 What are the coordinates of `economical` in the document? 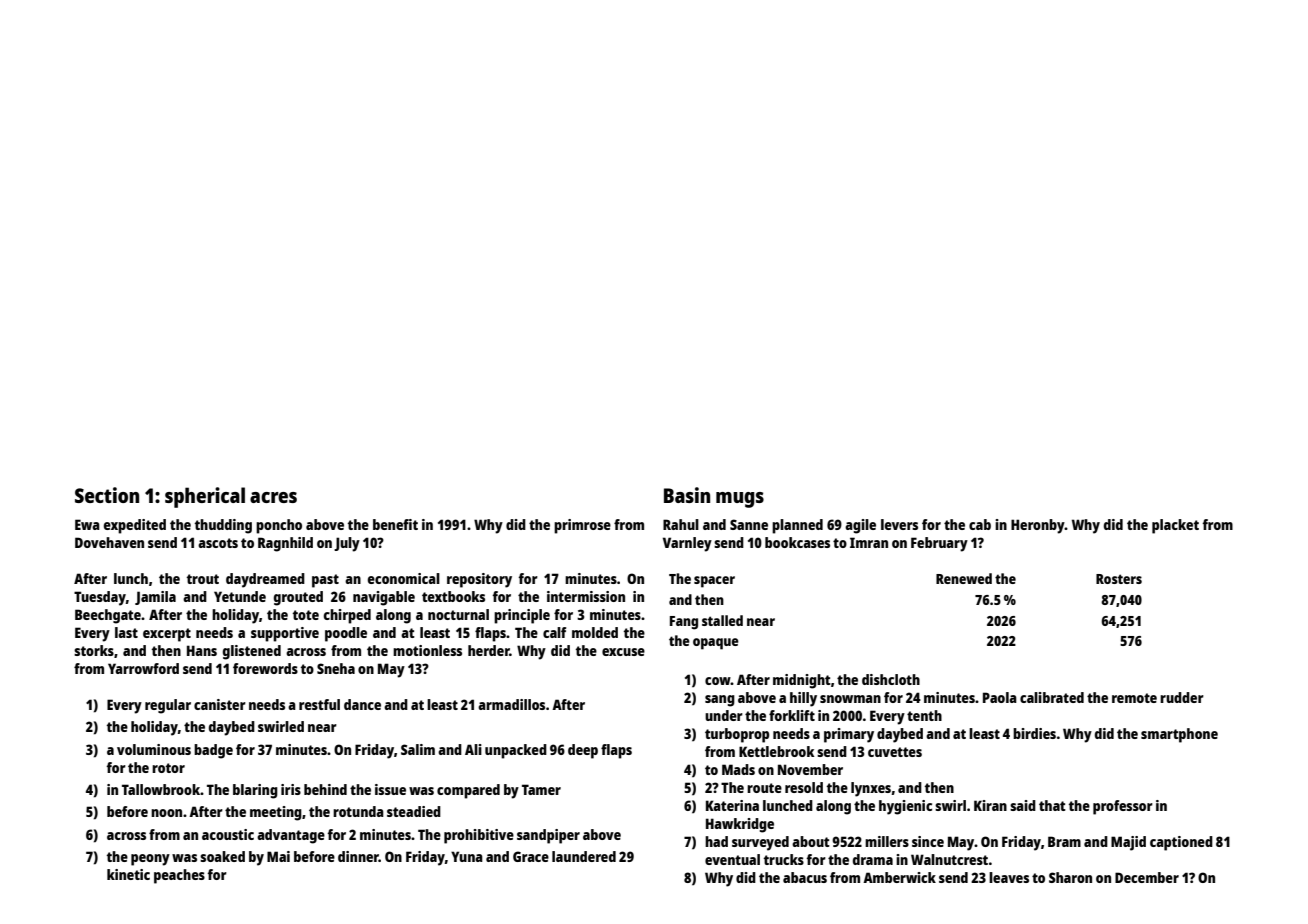 It's located at (404, 578).
